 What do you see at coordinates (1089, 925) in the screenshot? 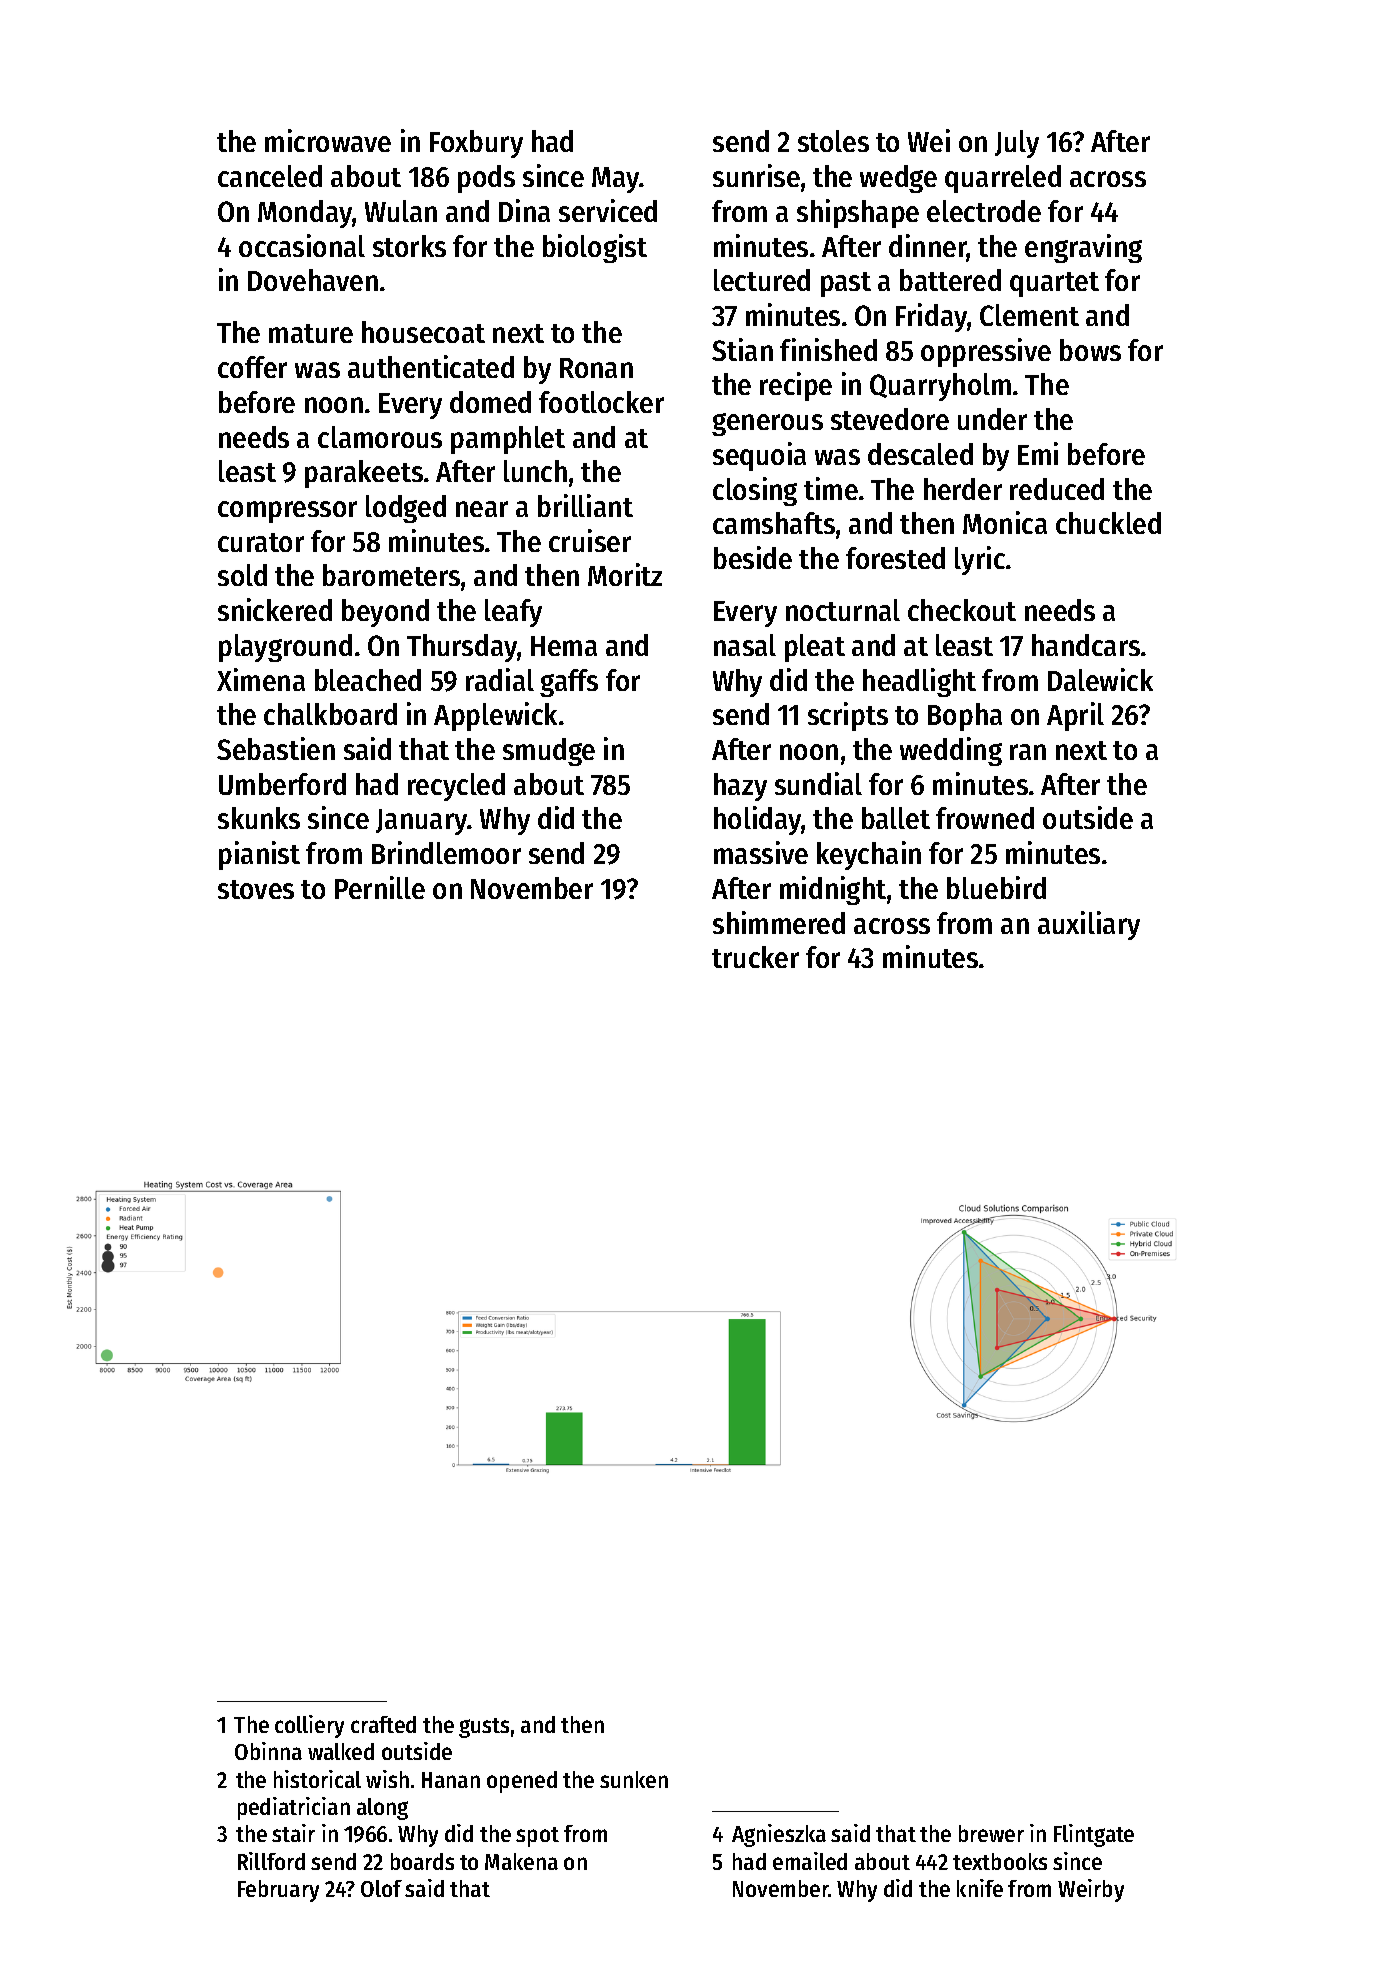
I see `auxiliary` at bounding box center [1089, 925].
